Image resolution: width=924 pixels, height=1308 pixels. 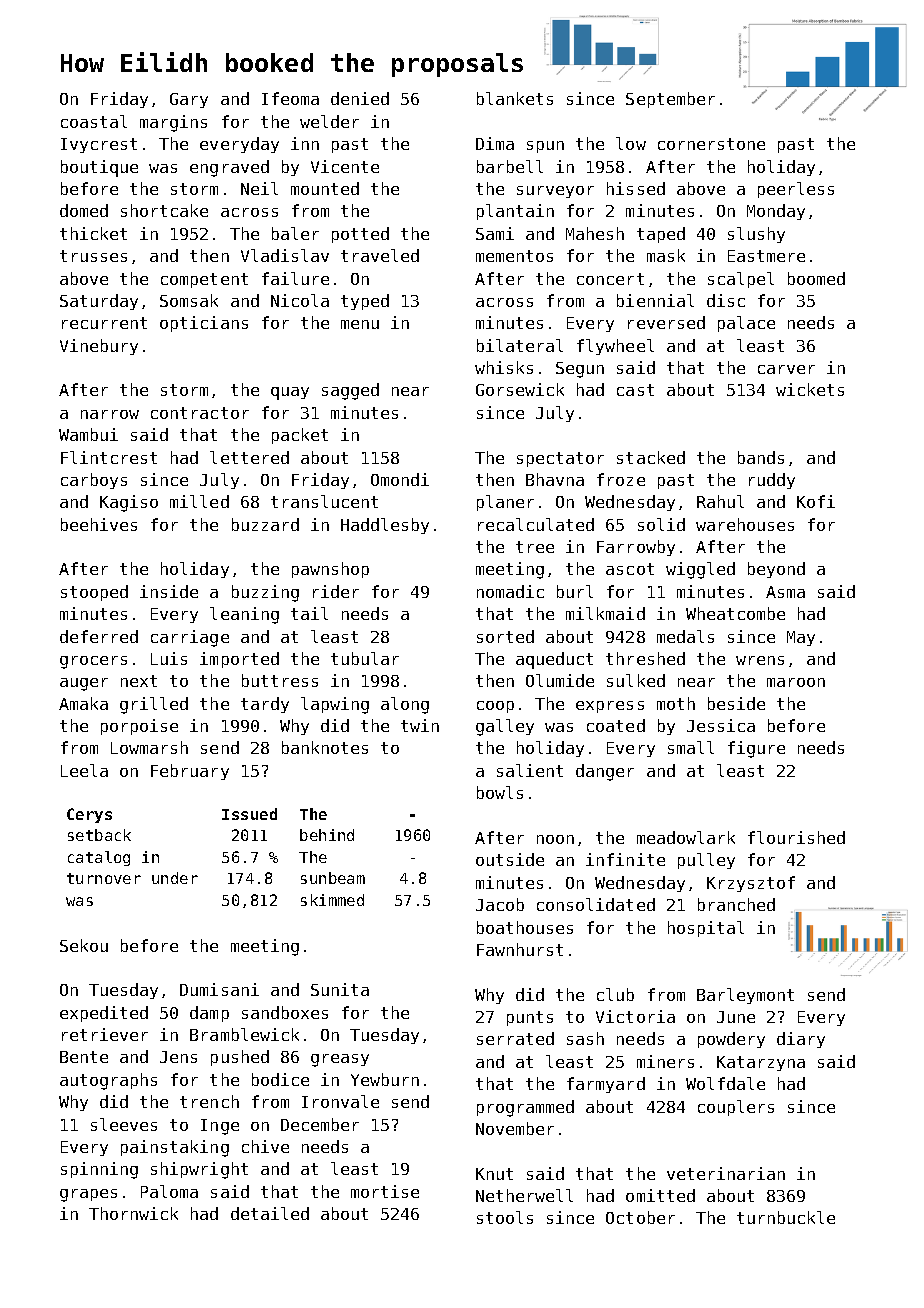 What do you see at coordinates (149, 747) in the screenshot?
I see `Lowmarsh` at bounding box center [149, 747].
